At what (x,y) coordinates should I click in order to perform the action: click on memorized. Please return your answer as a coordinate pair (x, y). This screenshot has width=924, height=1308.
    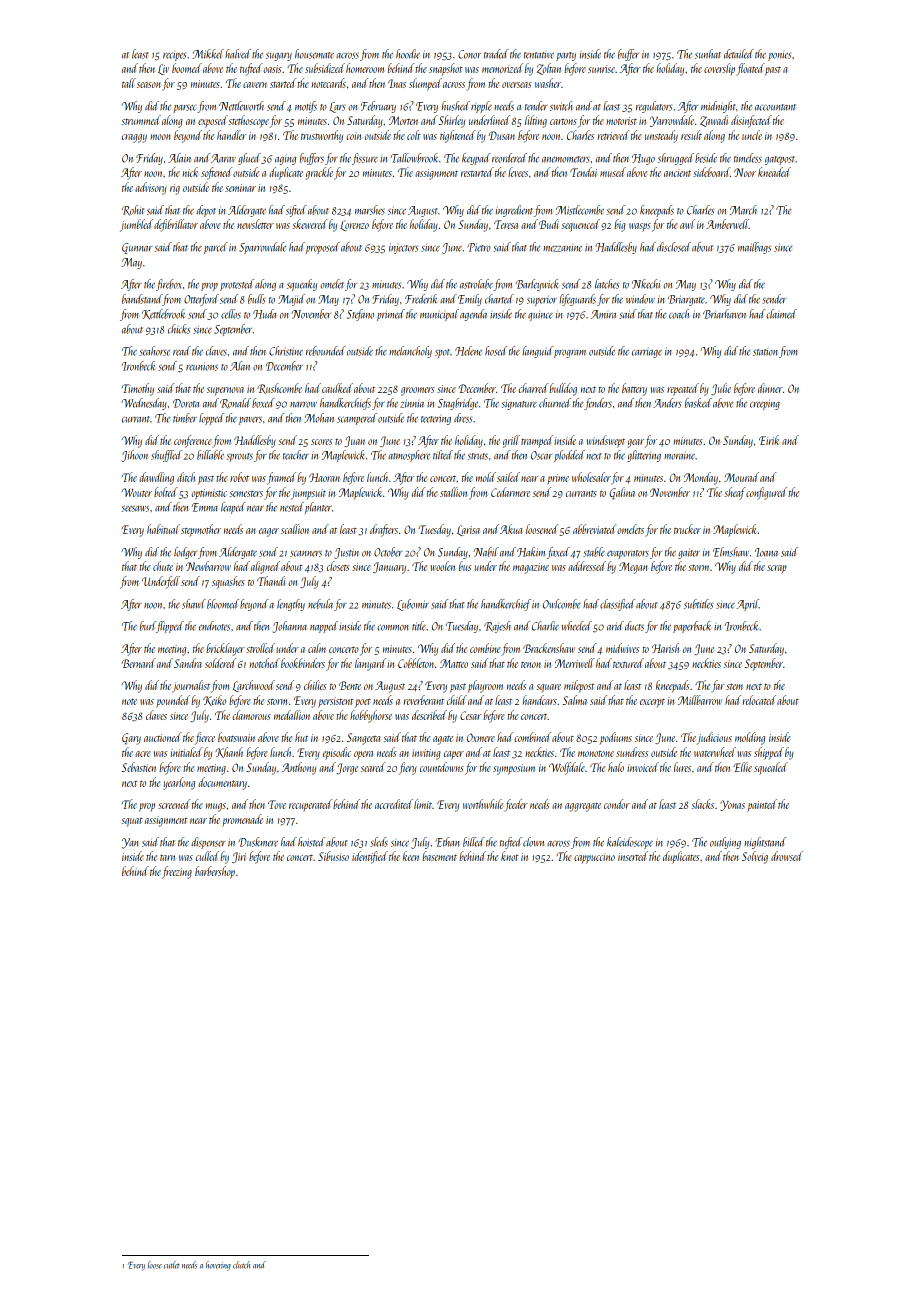
    Looking at the image, I should click on (502, 68).
